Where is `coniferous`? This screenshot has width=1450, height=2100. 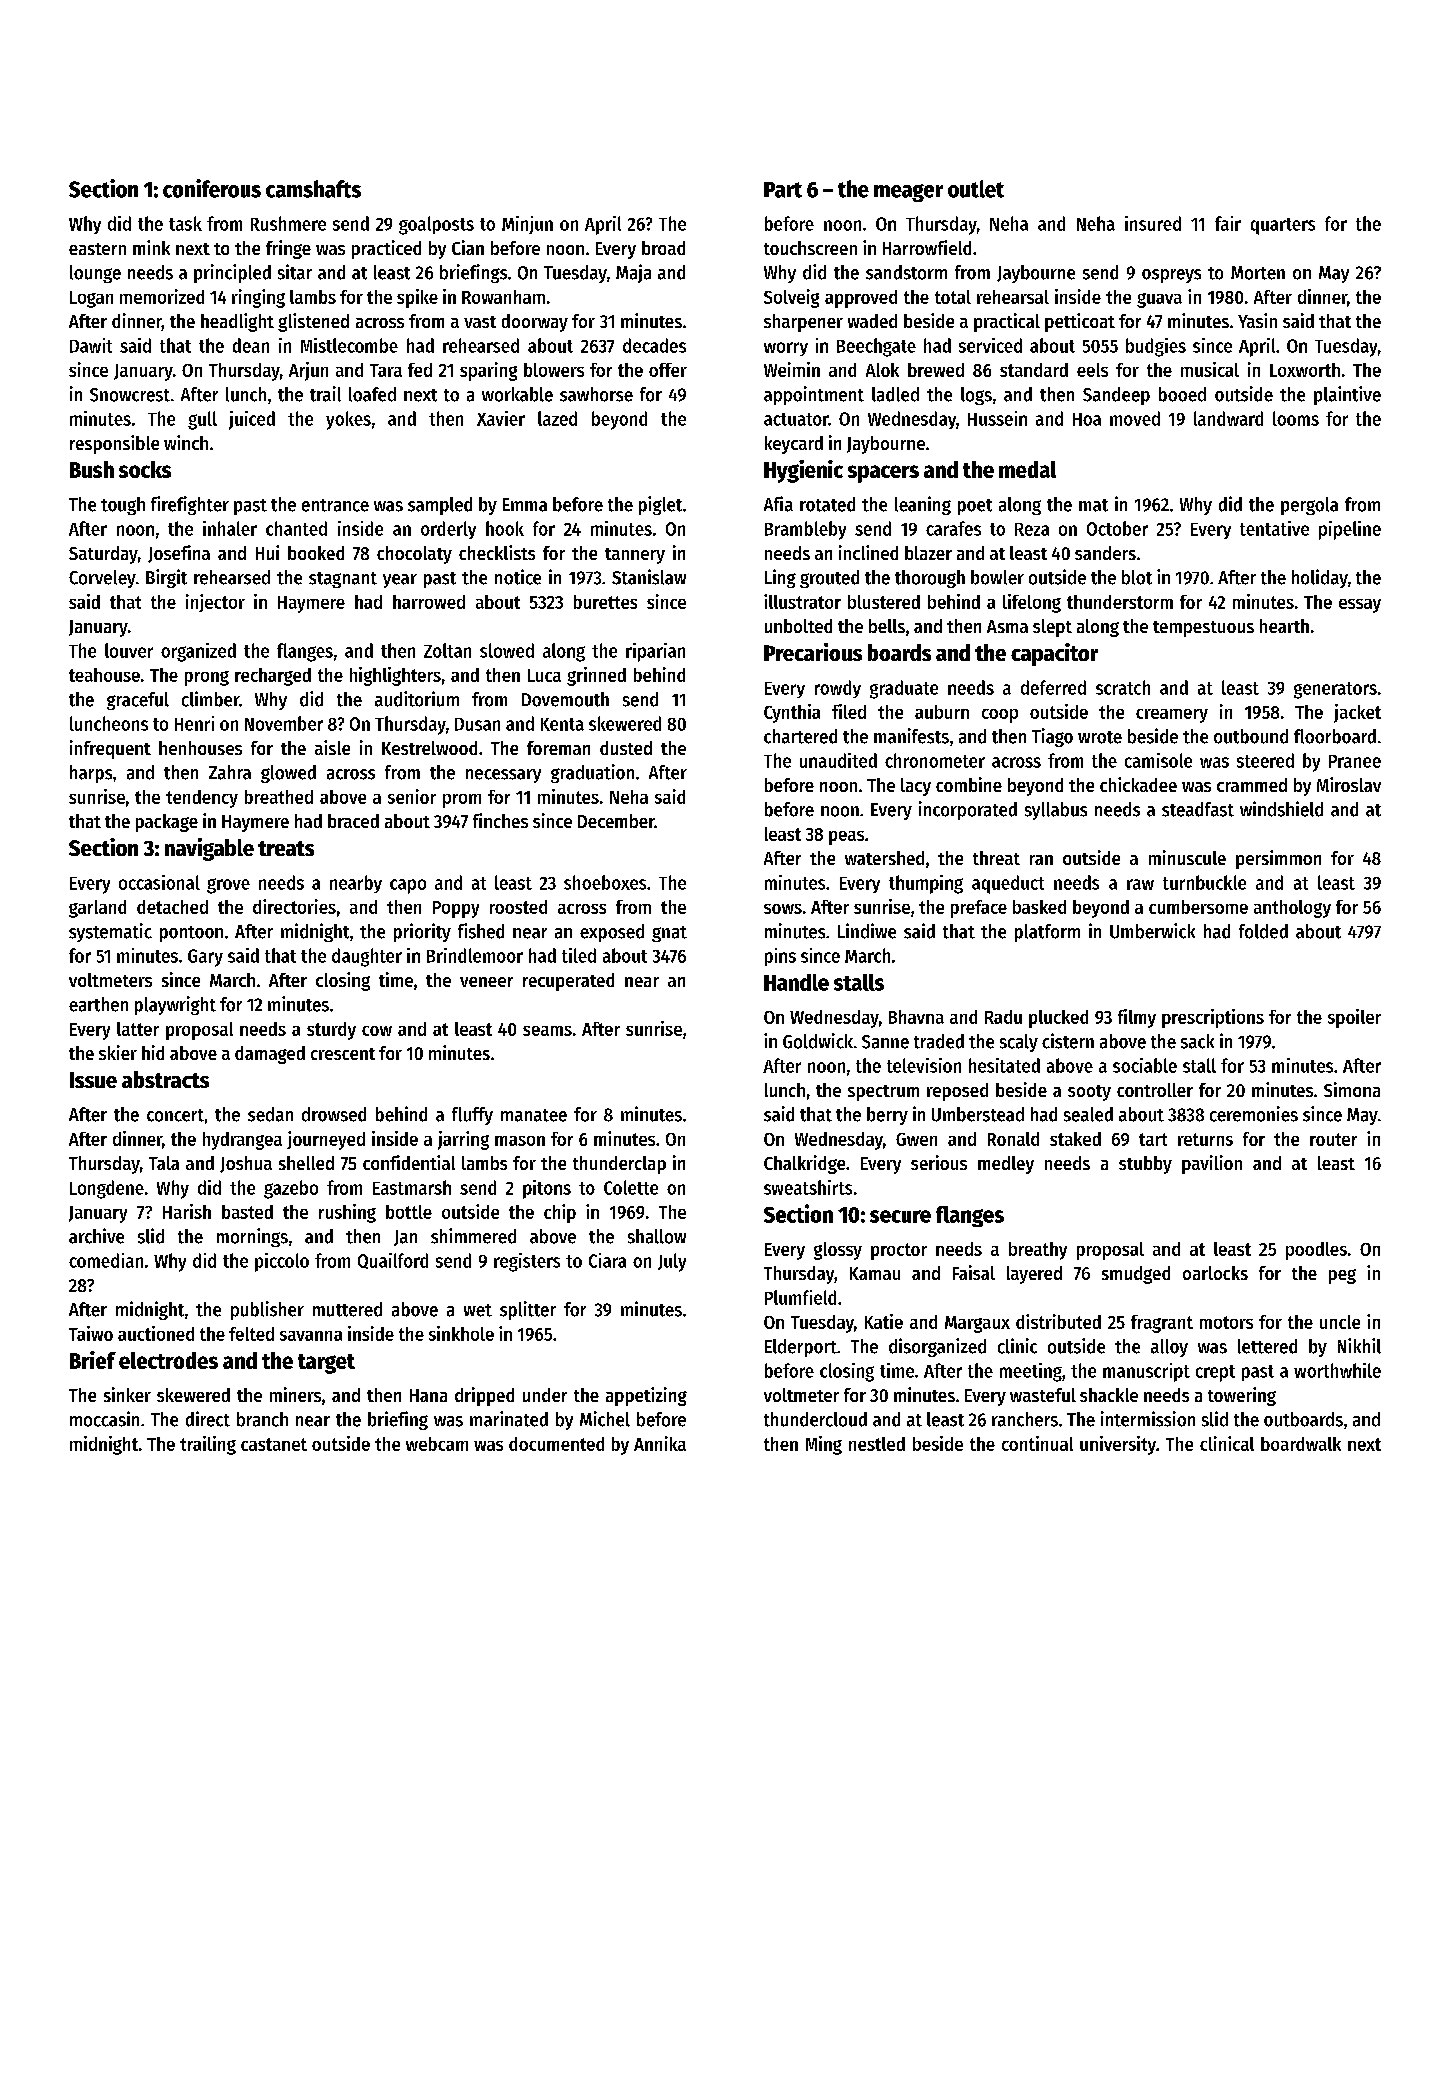
coniferous is located at coordinates (212, 188).
